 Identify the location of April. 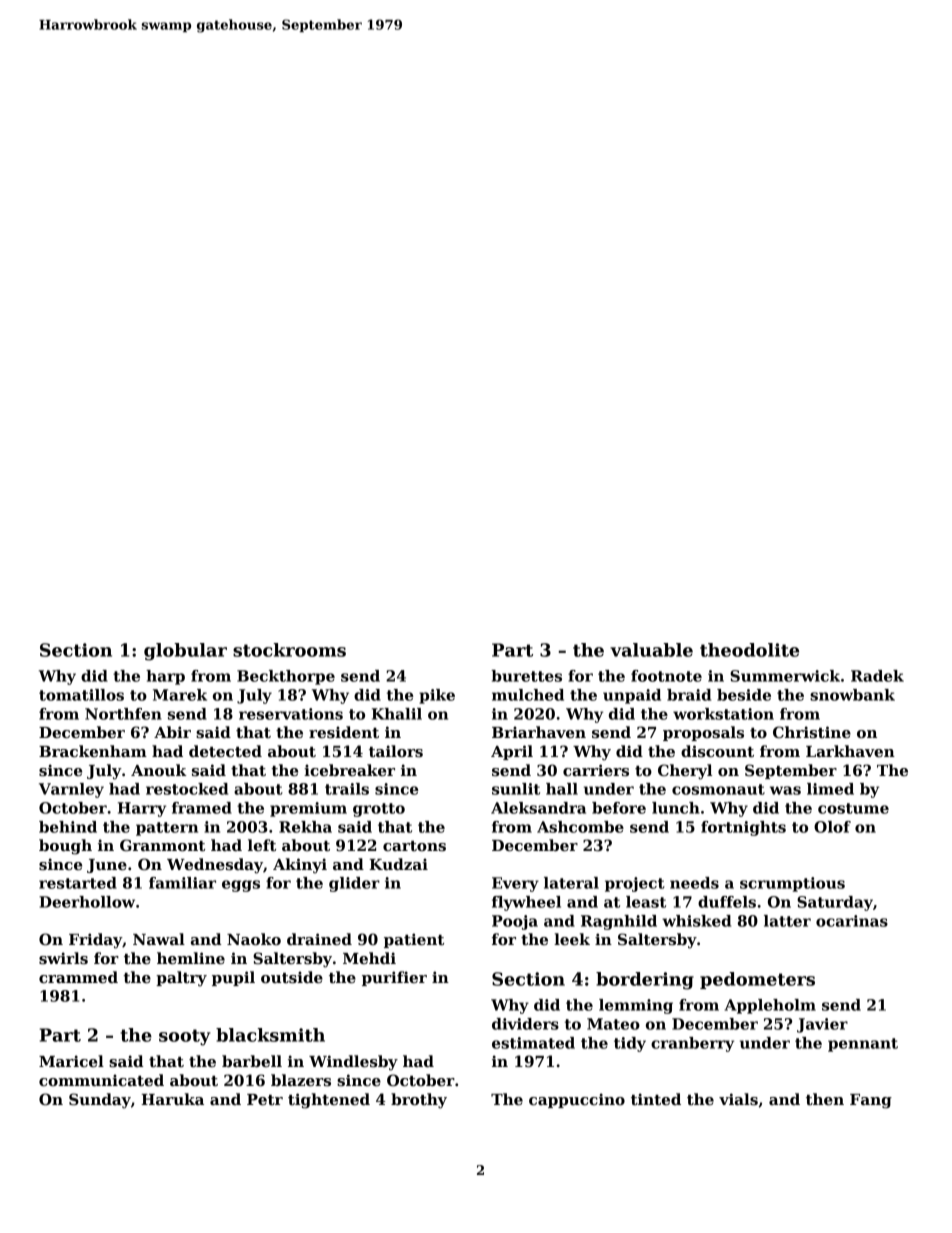
(512, 752).
